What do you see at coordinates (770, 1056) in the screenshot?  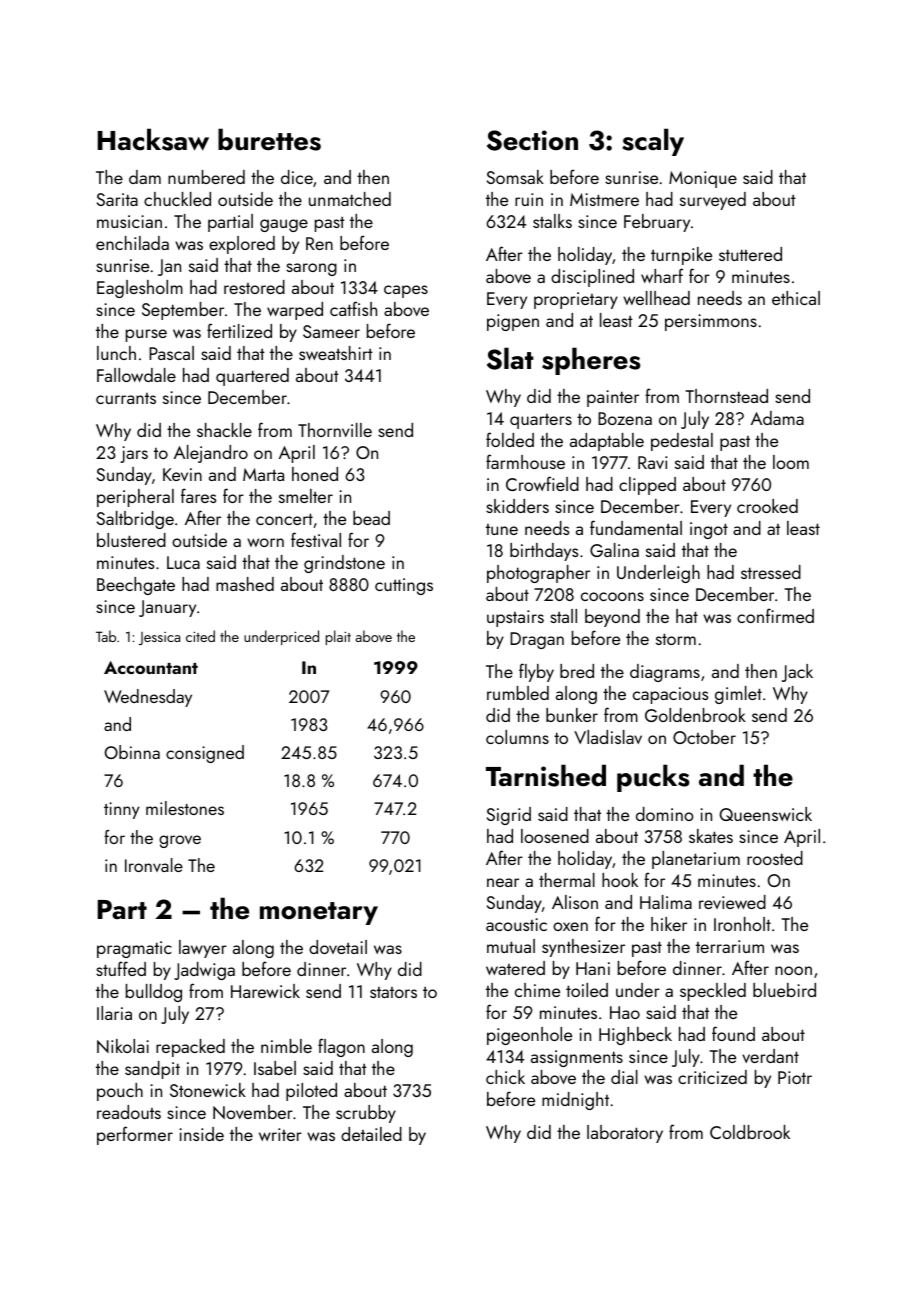 I see `verdant` at bounding box center [770, 1056].
